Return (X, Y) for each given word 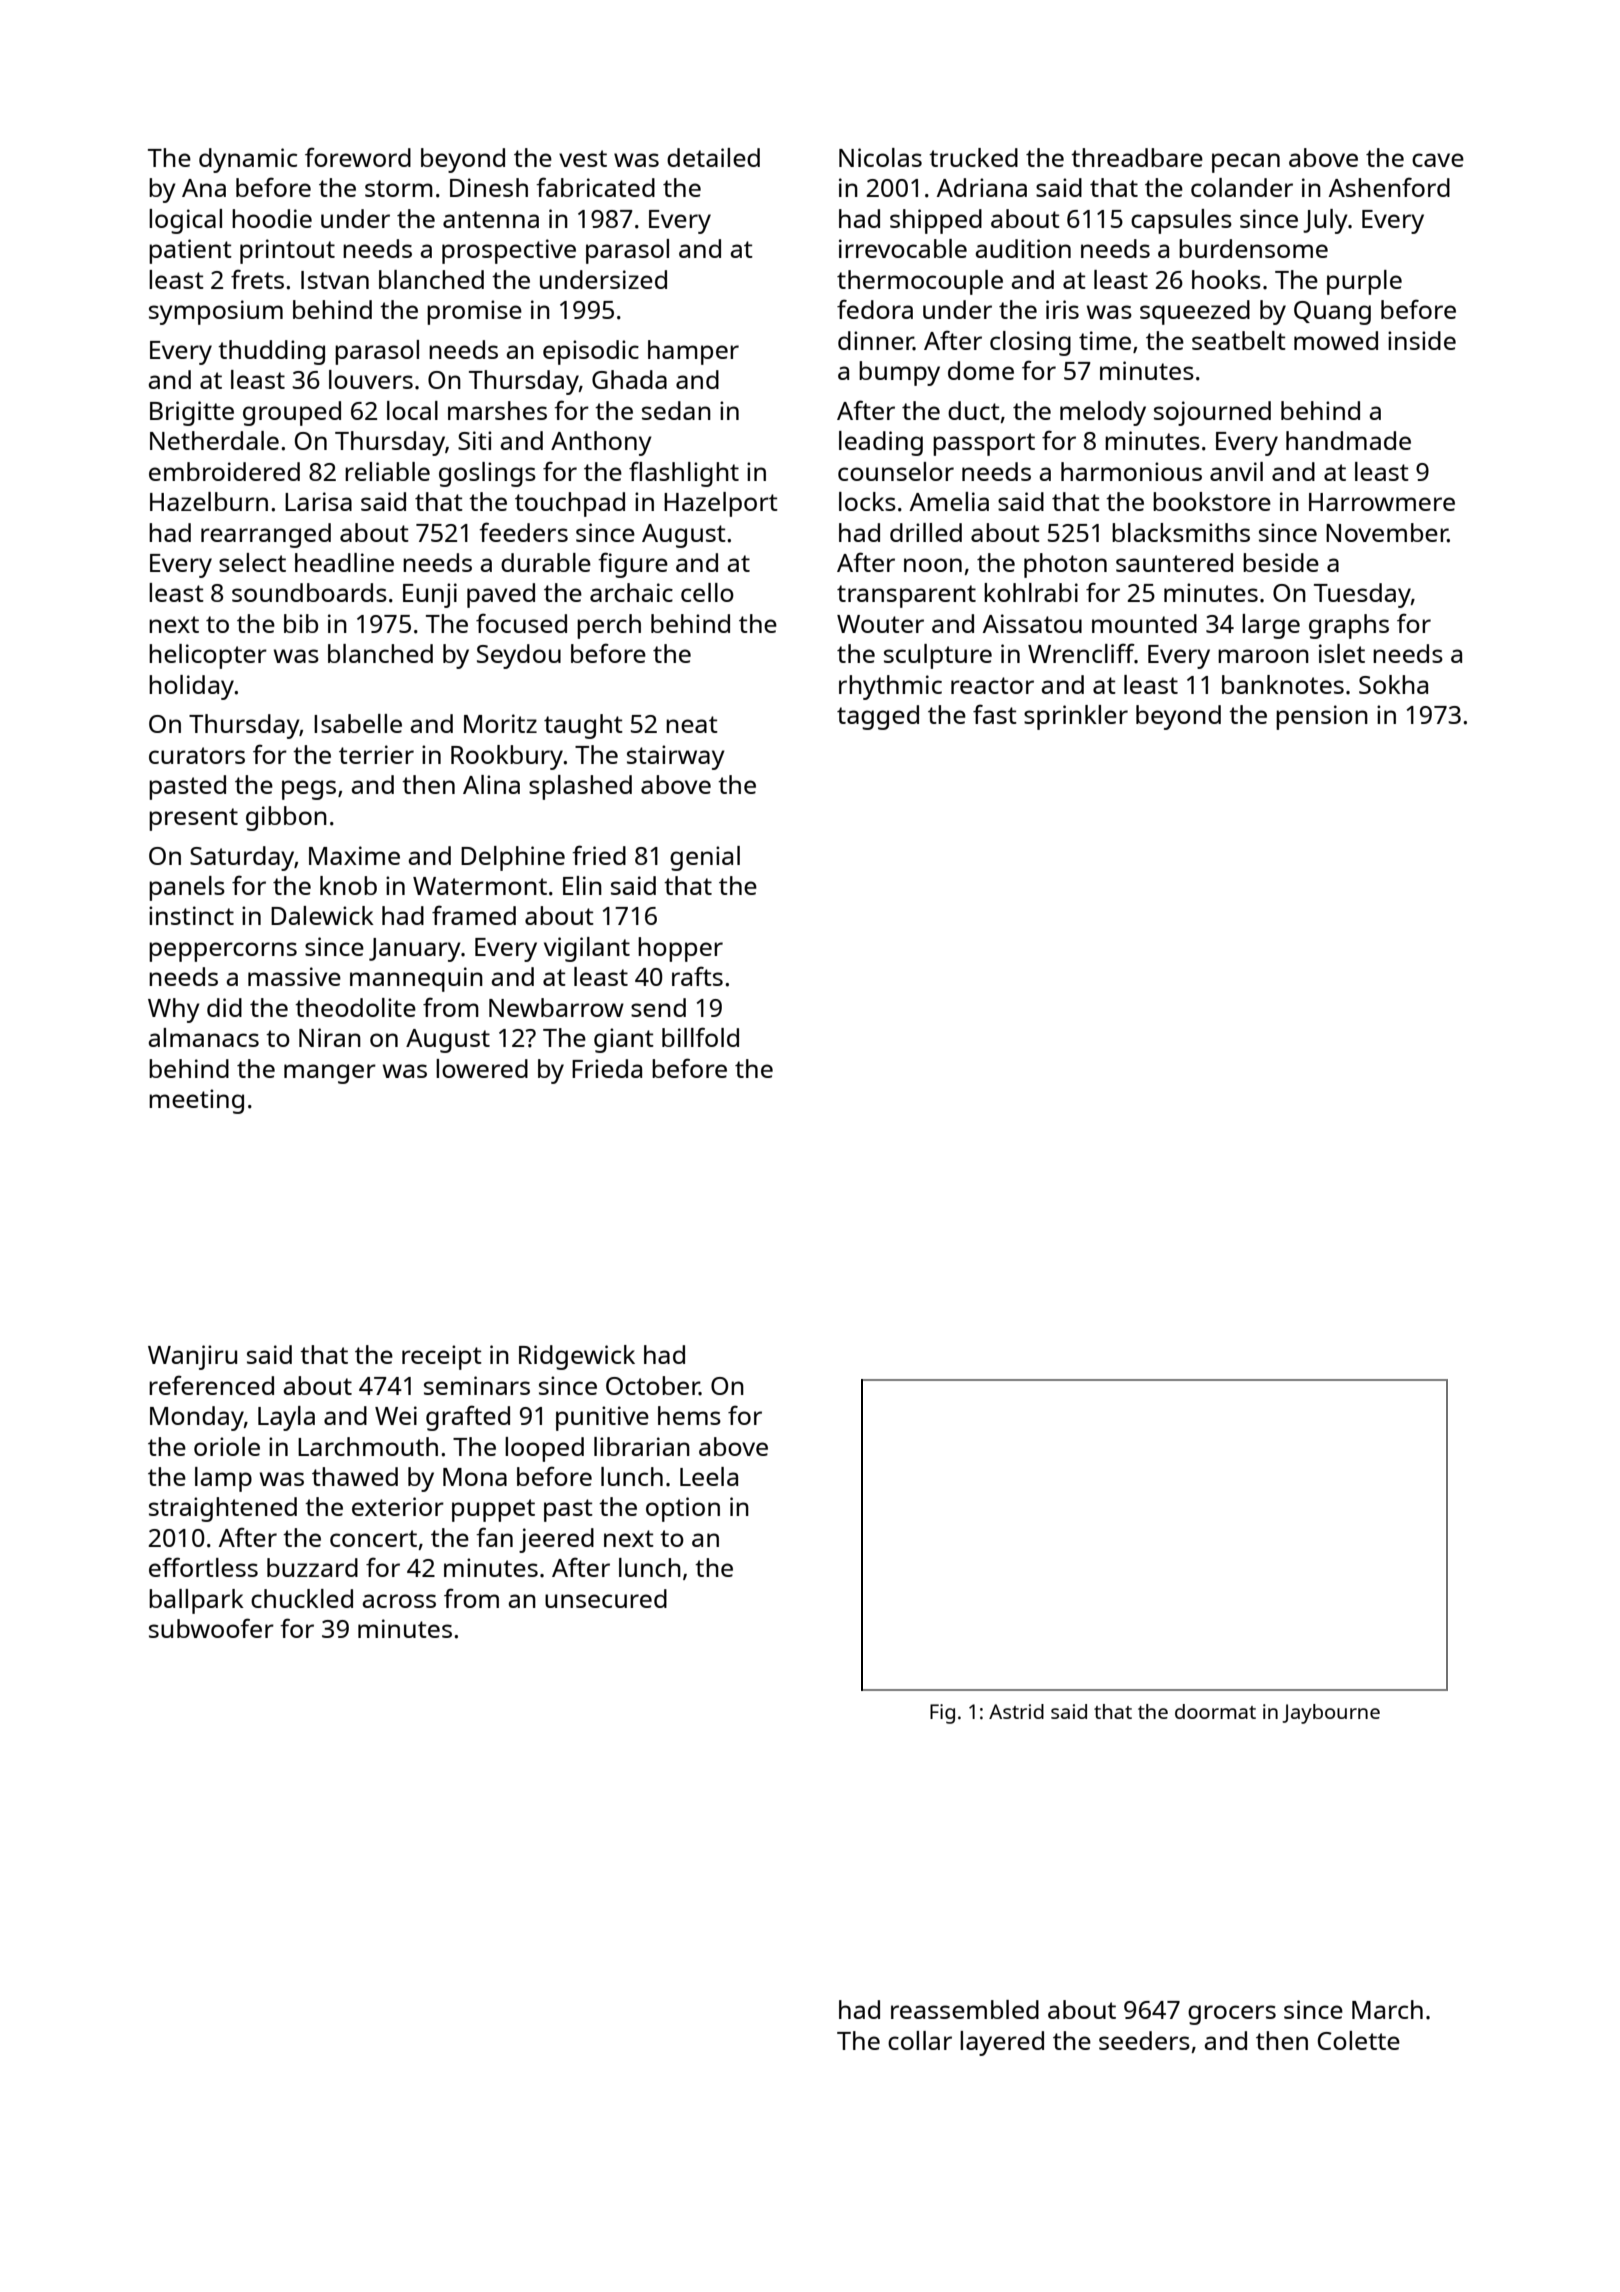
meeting (196, 1101)
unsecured (606, 1598)
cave (1438, 160)
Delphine (513, 858)
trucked (973, 157)
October (653, 1386)
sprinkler (1076, 717)
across (399, 1601)
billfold (700, 1037)
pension (1322, 717)
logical (185, 221)
